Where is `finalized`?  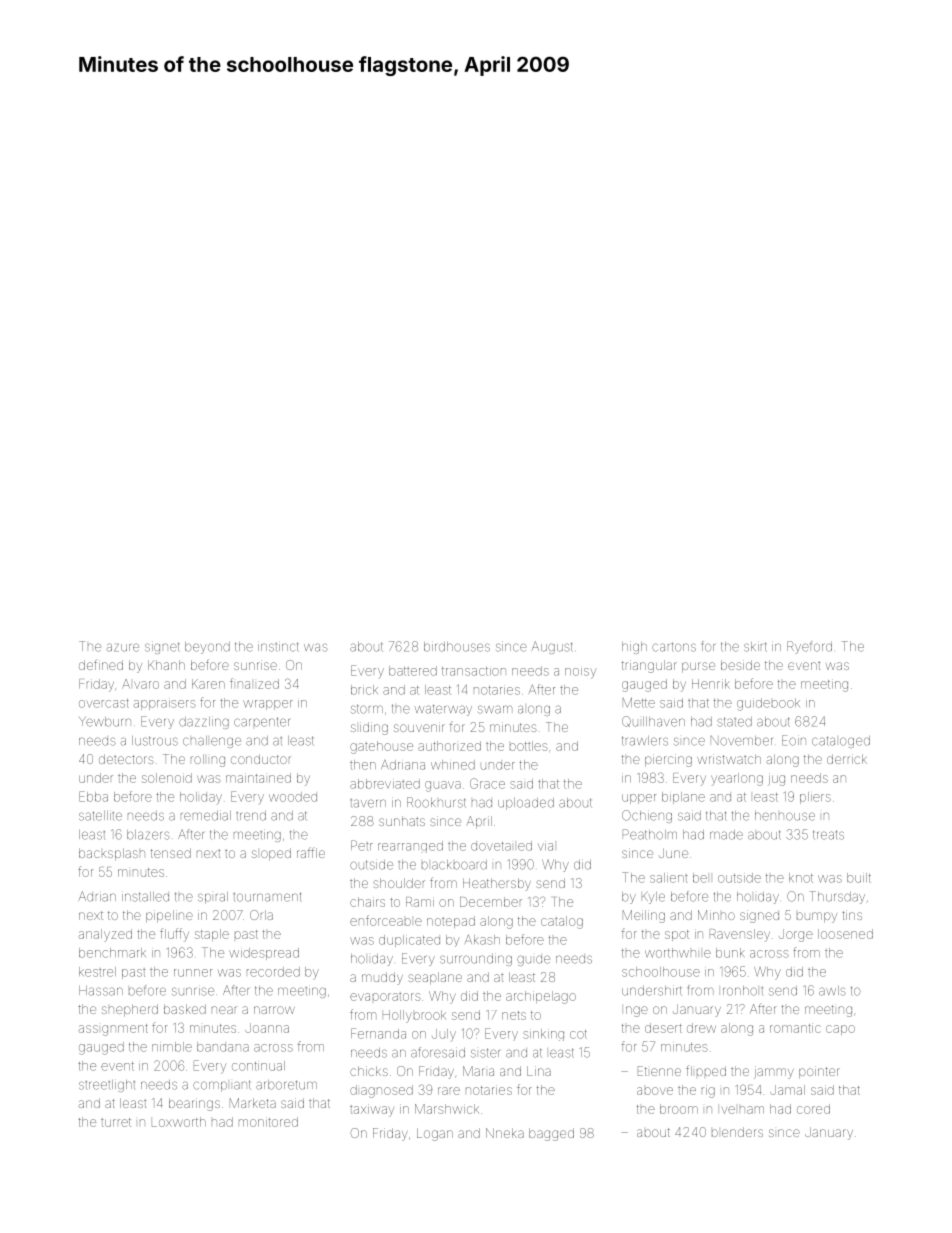 finalized is located at coordinates (254, 683).
